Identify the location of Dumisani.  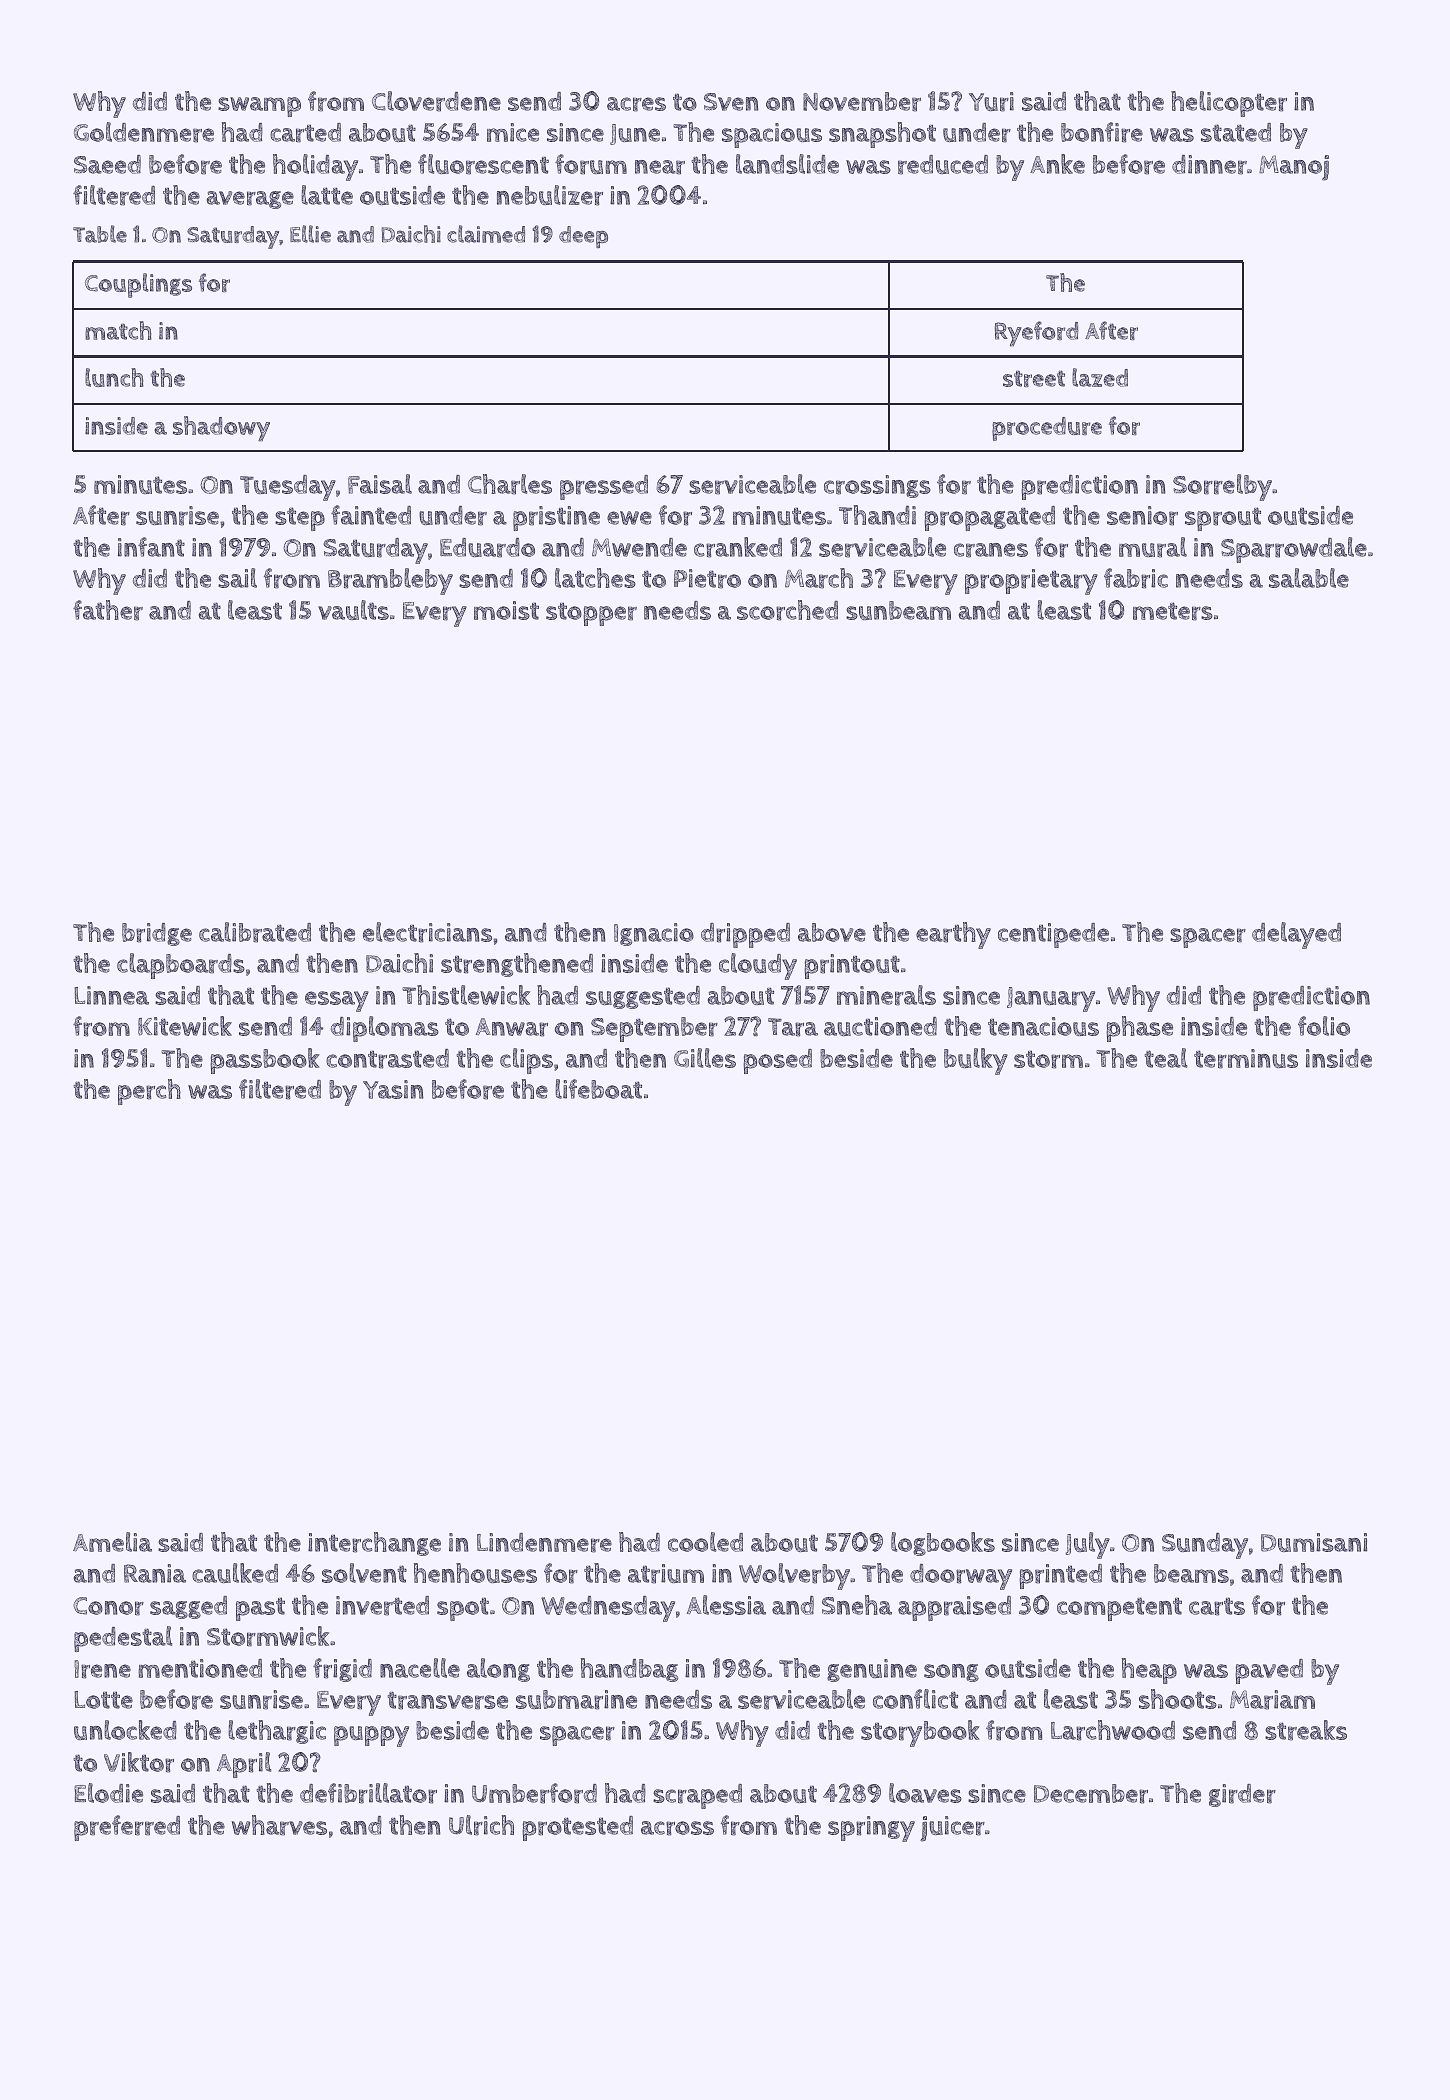
(1314, 1542).
